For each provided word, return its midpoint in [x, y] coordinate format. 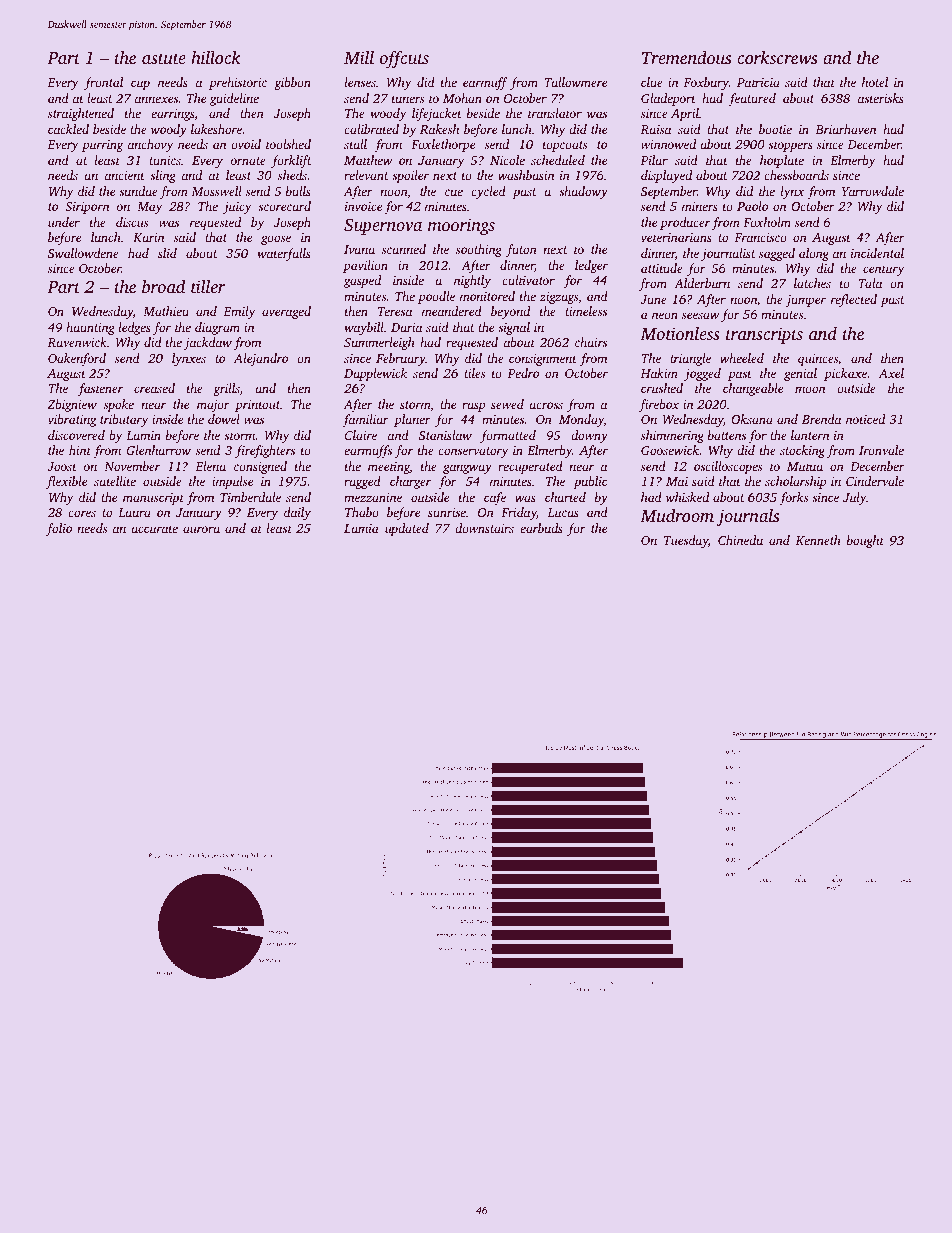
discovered [76, 435]
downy [589, 436]
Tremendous [686, 57]
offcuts [404, 59]
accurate [154, 529]
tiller [208, 286]
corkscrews [777, 57]
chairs [591, 342]
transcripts [764, 335]
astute [164, 58]
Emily [239, 312]
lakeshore [216, 129]
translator [555, 113]
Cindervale [875, 481]
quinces [818, 360]
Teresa [395, 311]
